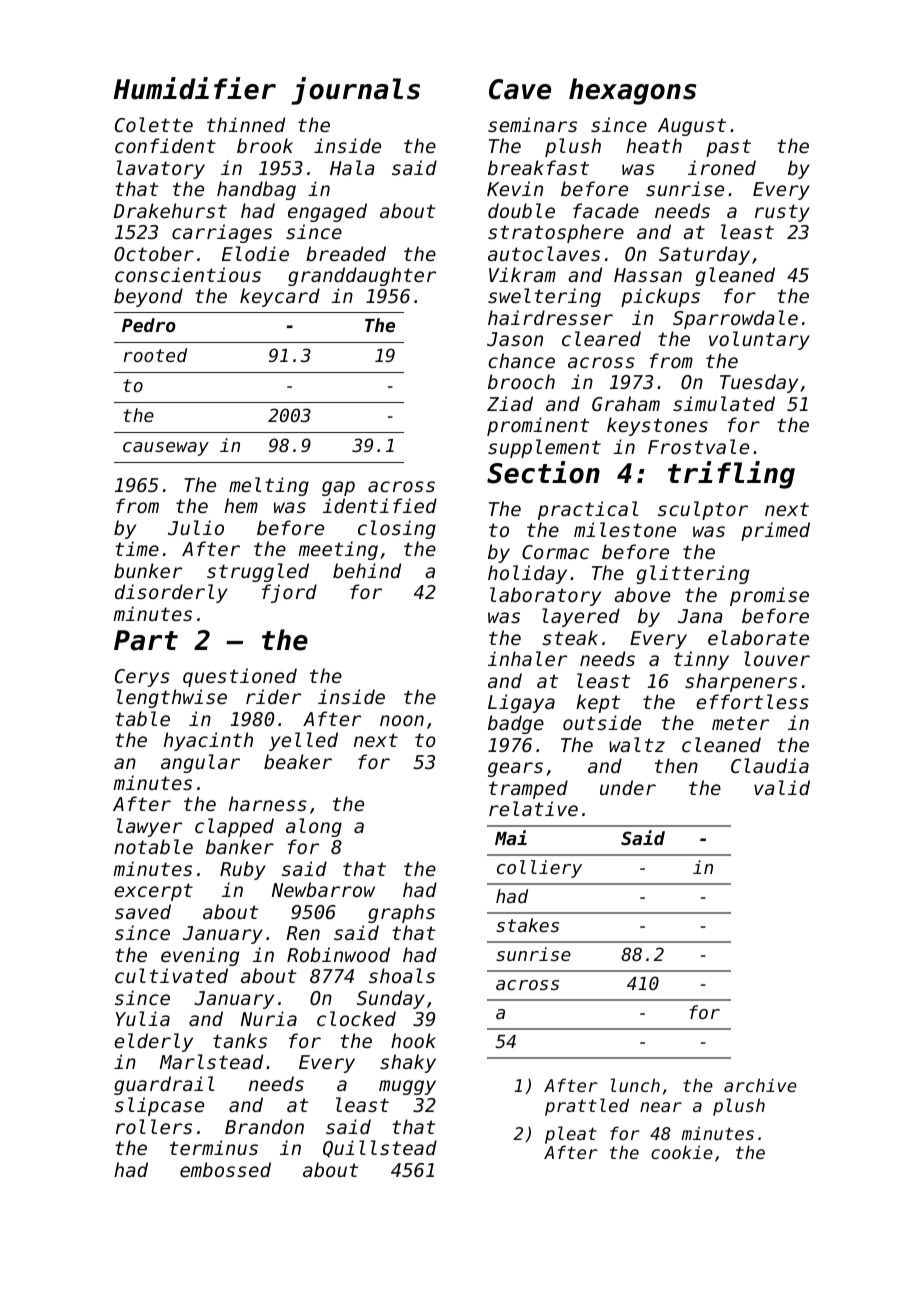 The image size is (924, 1314). I want to click on embossed, so click(225, 1169).
